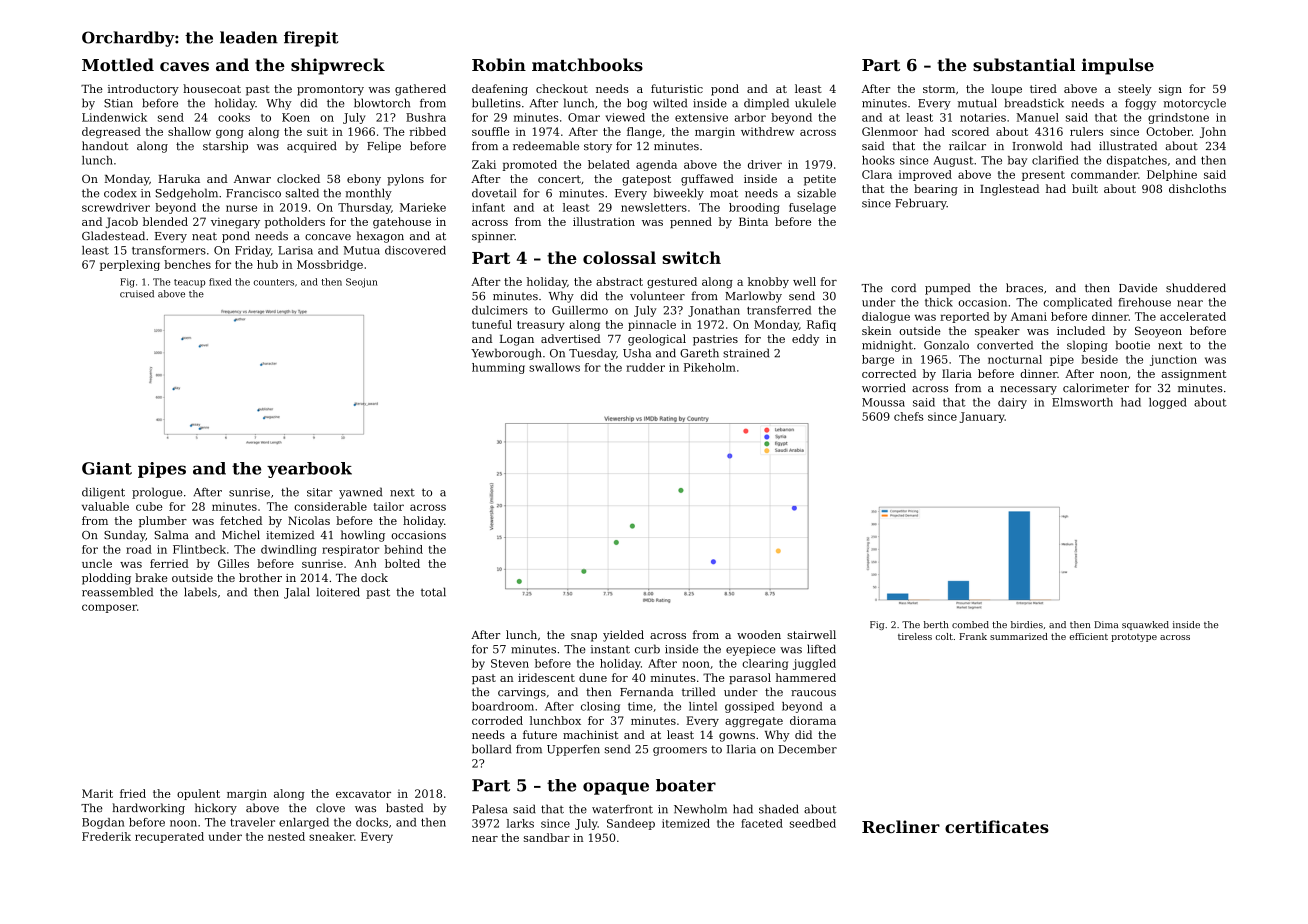 The image size is (1308, 924). I want to click on yearbook, so click(309, 470).
